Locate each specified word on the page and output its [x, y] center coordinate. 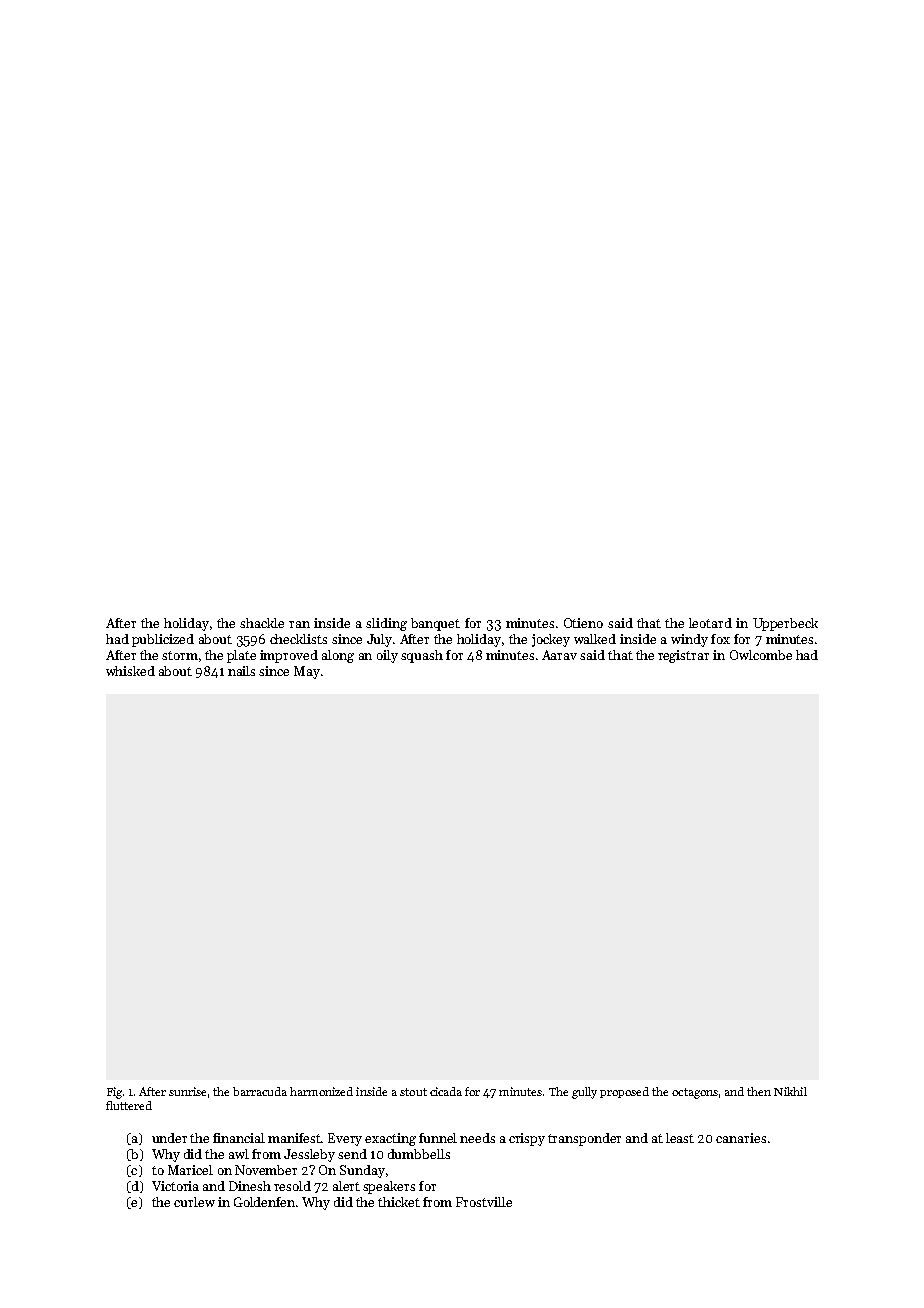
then [759, 1091]
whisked [130, 671]
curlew [194, 1202]
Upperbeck [785, 624]
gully [584, 1093]
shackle [262, 623]
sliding [386, 624]
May [307, 672]
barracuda [260, 1091]
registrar [683, 656]
